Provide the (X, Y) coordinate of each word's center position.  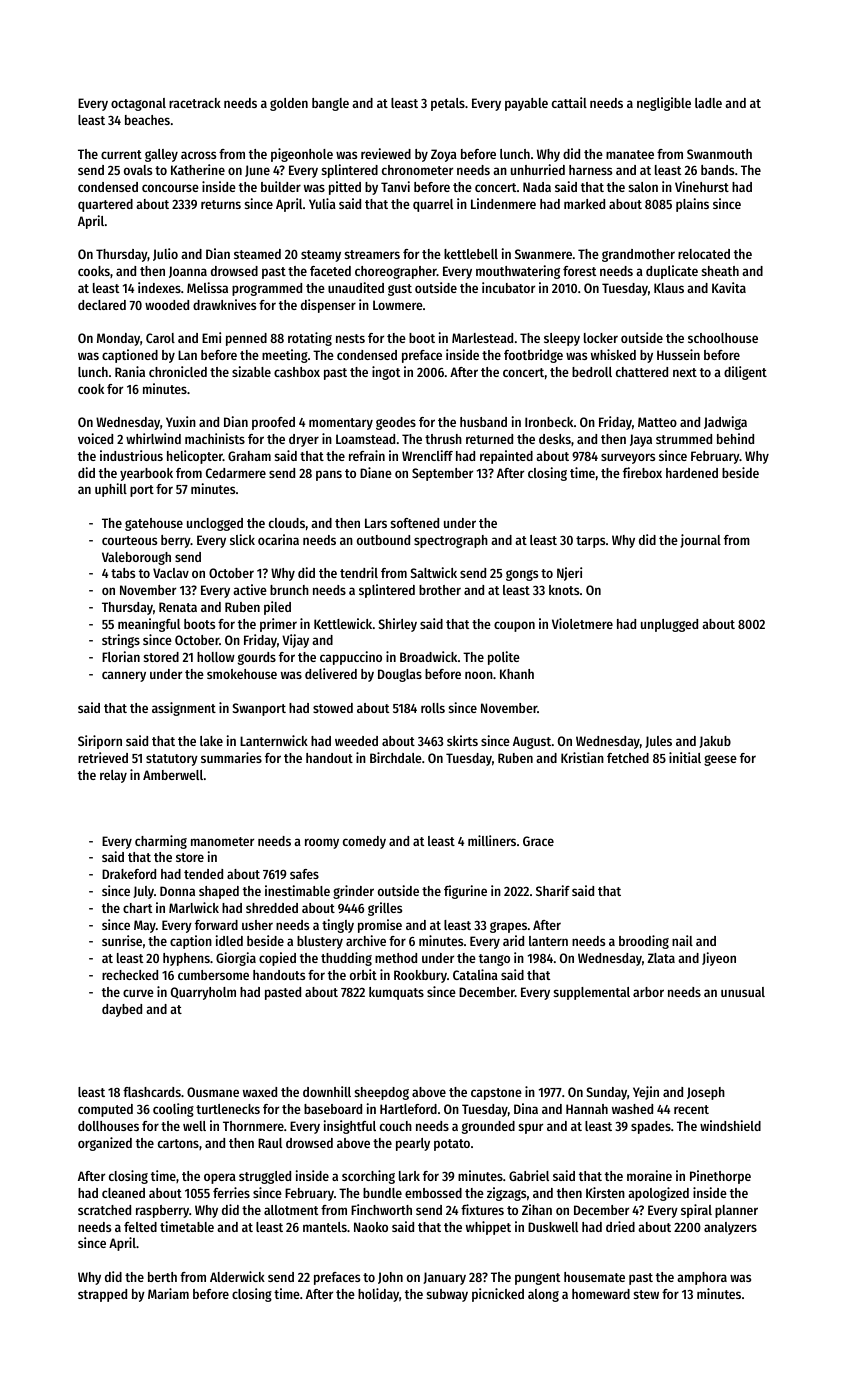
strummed (684, 439)
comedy (364, 842)
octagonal (138, 104)
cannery (124, 676)
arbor (648, 992)
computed (105, 1110)
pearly (413, 1144)
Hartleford (408, 1109)
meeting (285, 356)
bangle (330, 104)
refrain (367, 455)
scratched (104, 1210)
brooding (644, 942)
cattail (569, 102)
